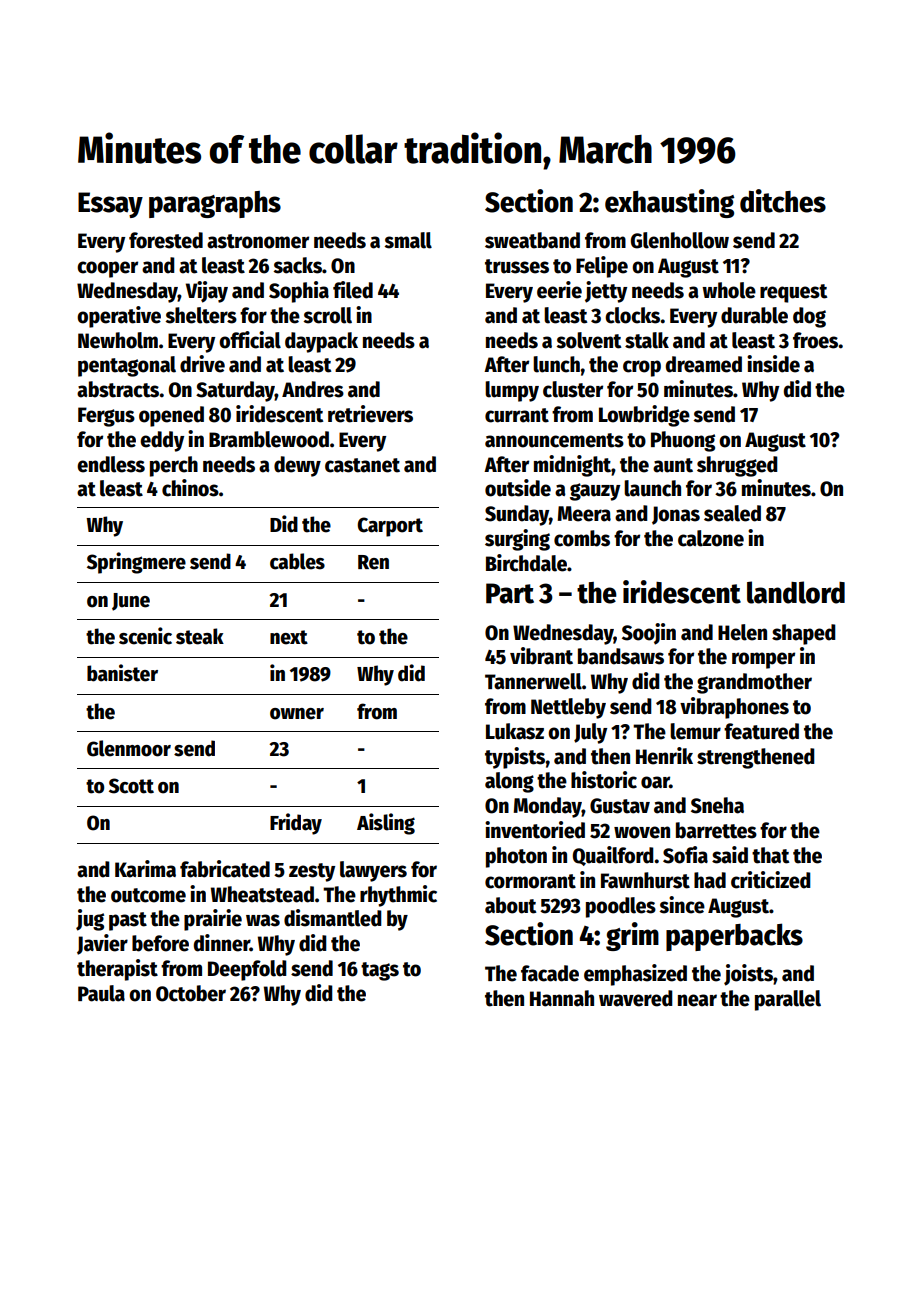 The height and width of the image is (1314, 924). What do you see at coordinates (683, 441) in the image?
I see `Phuong` at bounding box center [683, 441].
